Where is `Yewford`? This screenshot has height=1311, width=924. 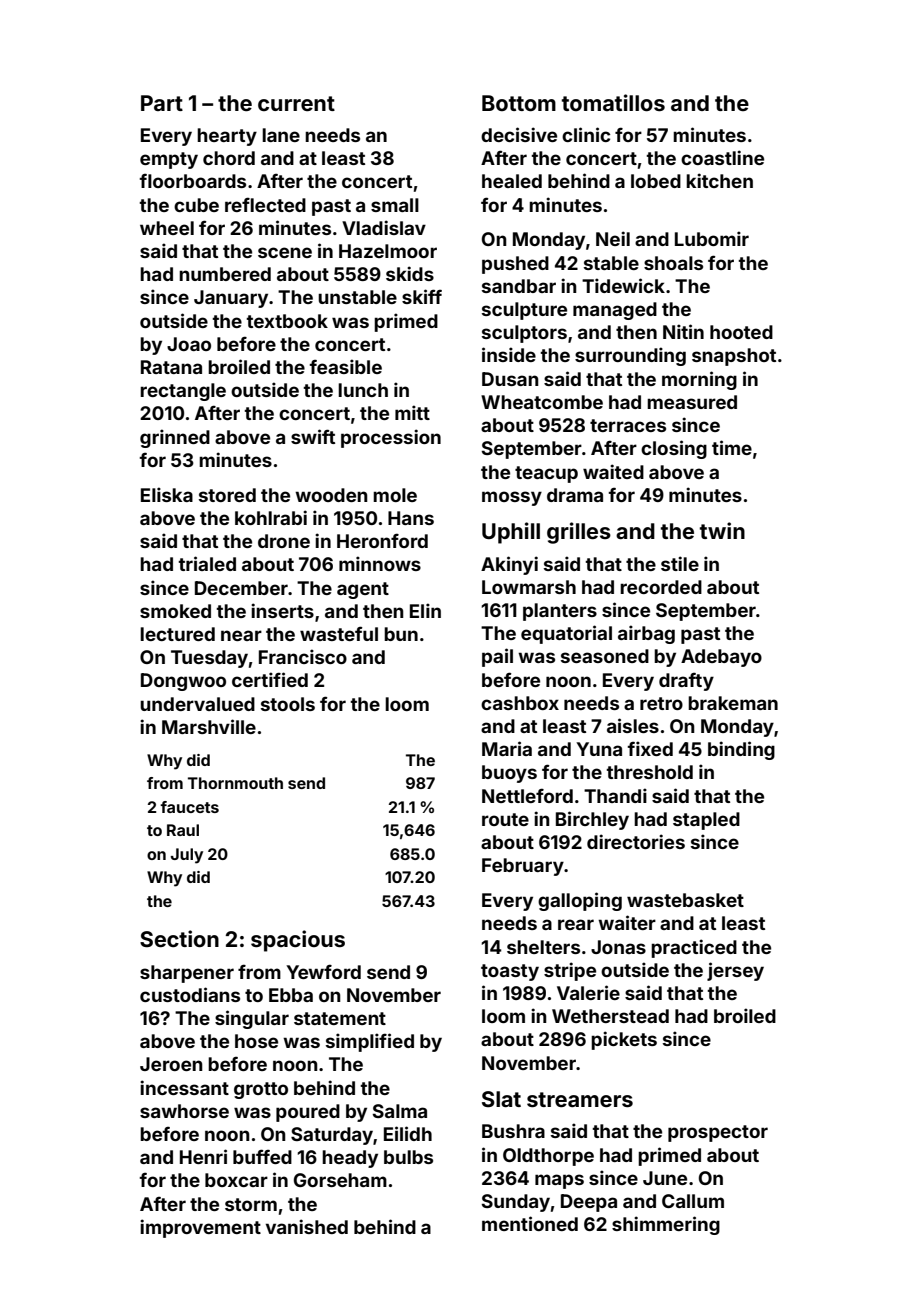 Yewford is located at coordinates (323, 971).
